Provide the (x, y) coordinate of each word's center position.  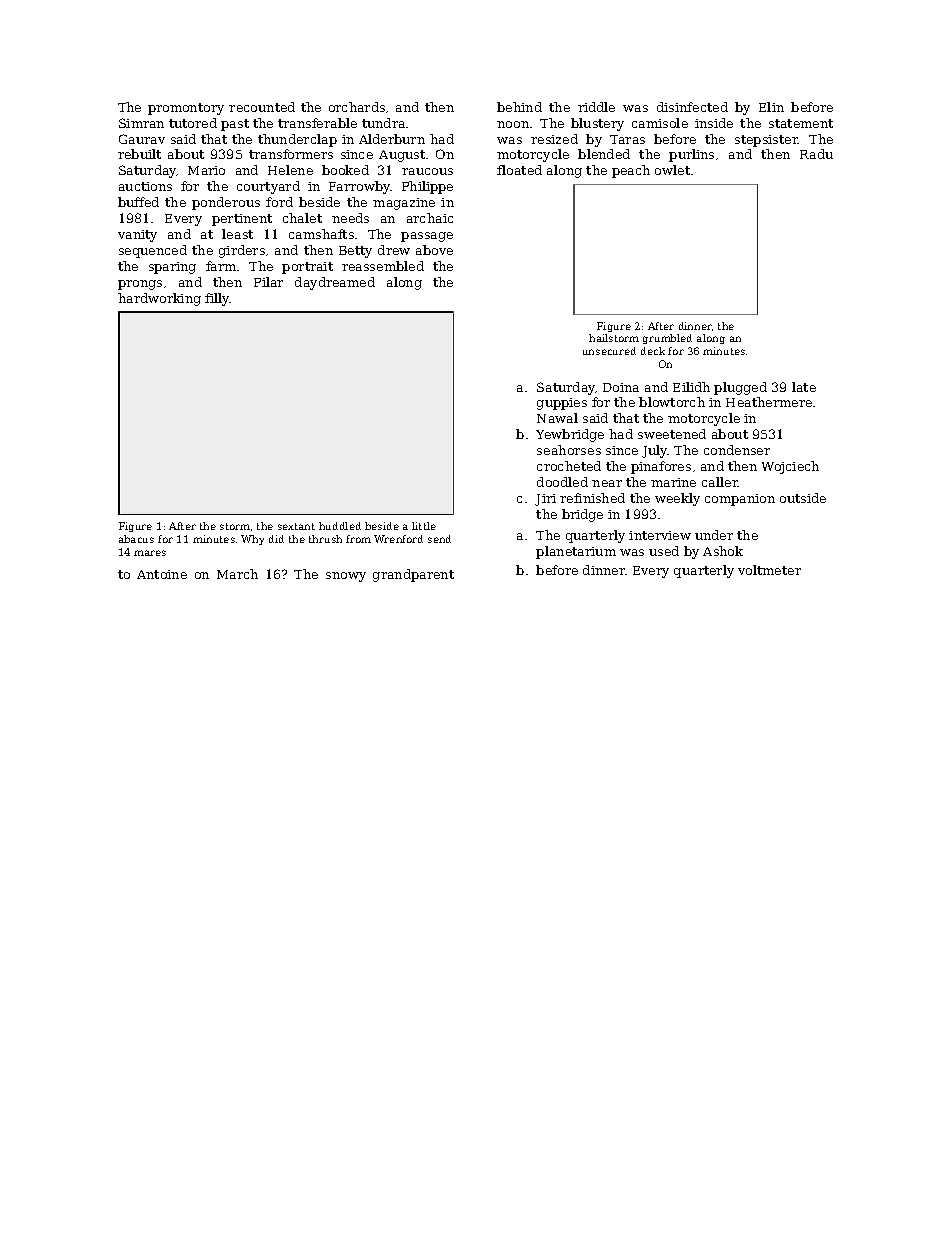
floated (519, 170)
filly (217, 299)
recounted (262, 107)
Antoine (162, 574)
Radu (816, 154)
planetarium (576, 552)
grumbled (667, 339)
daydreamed (335, 283)
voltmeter (769, 570)
